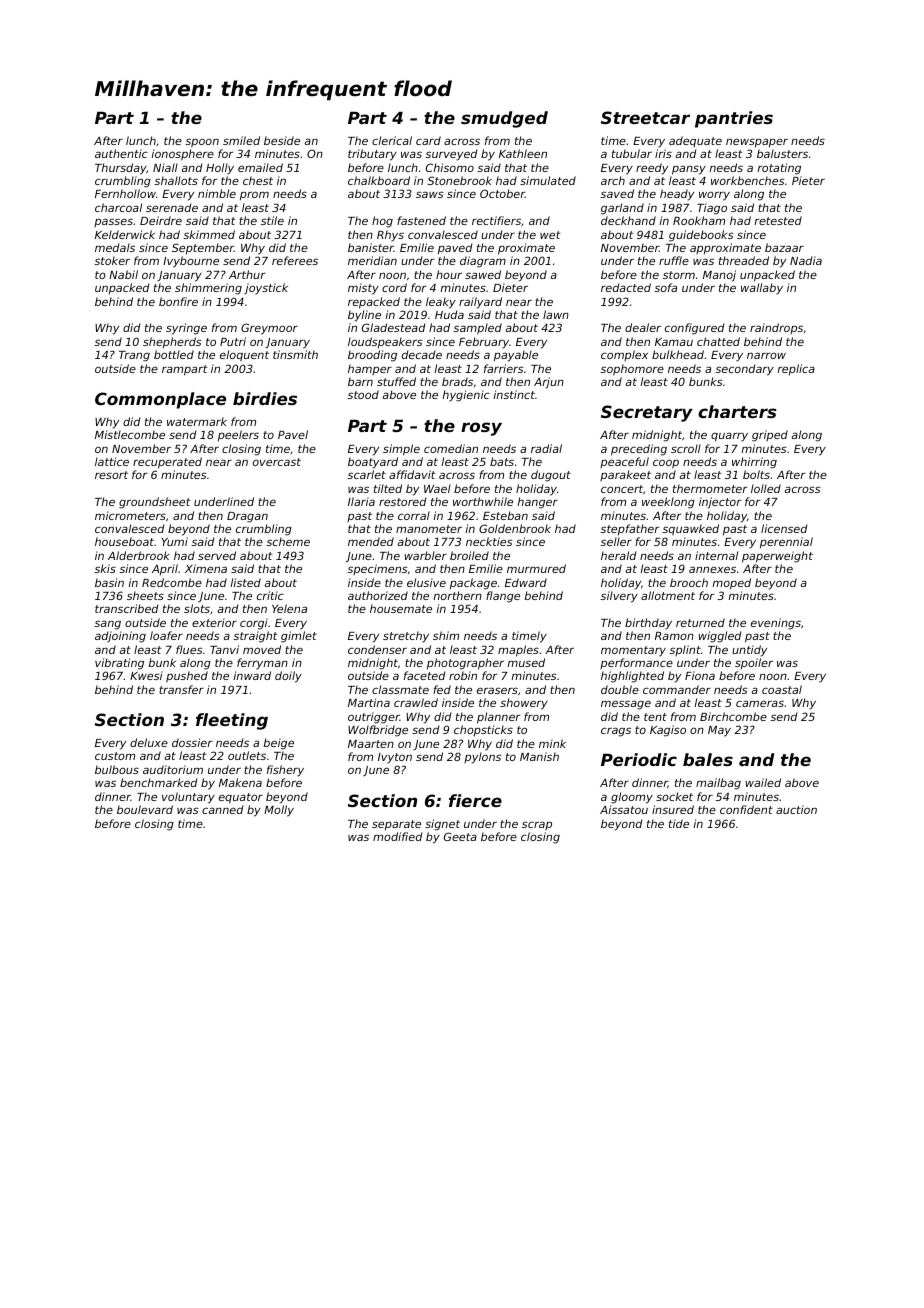 This image has width=924, height=1308. Describe the element at coordinates (181, 689) in the image. I see `transfer` at that location.
